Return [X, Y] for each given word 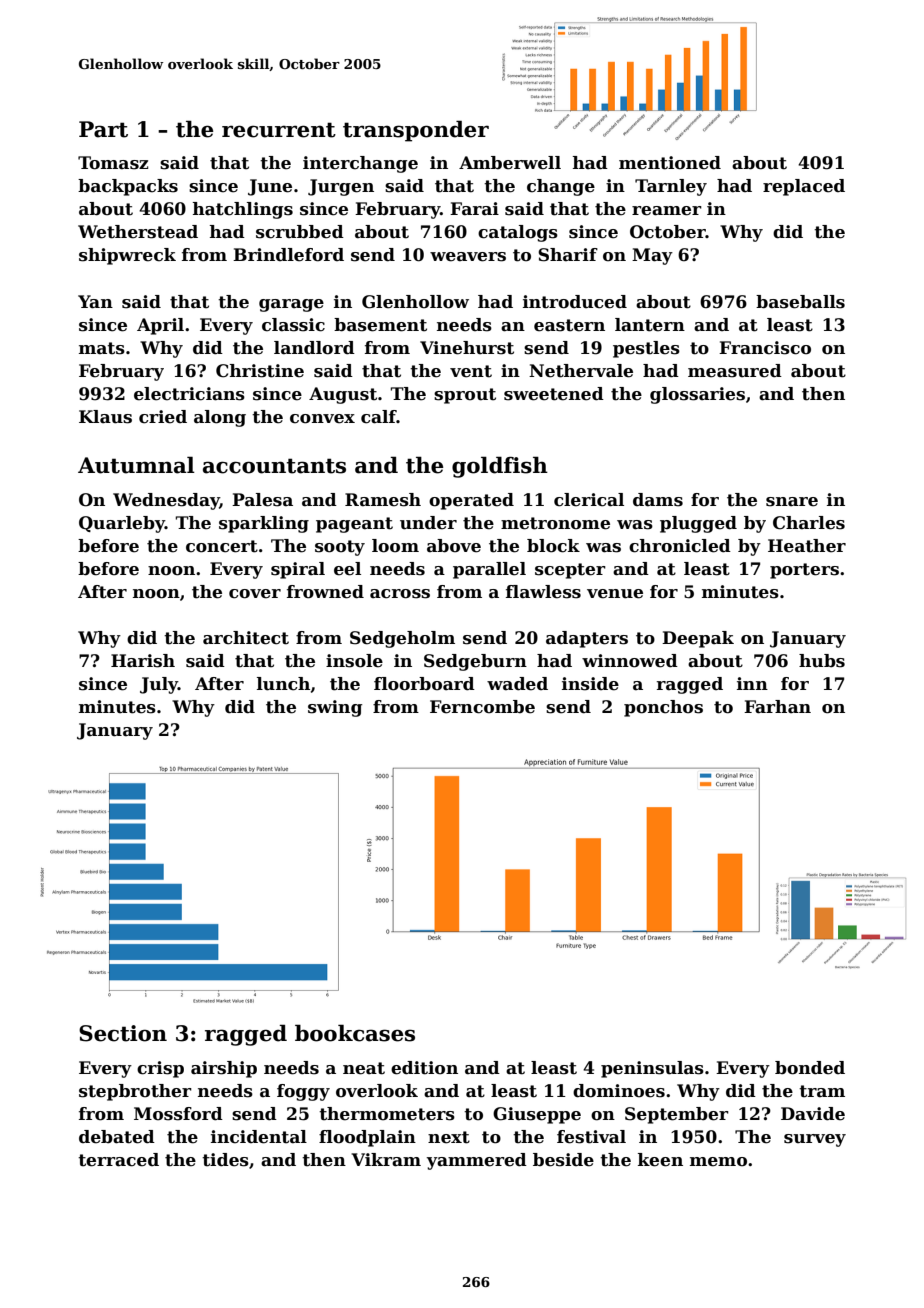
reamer [667, 211]
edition [424, 1068]
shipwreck [127, 256]
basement [380, 325]
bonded [810, 1068]
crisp [160, 1069]
